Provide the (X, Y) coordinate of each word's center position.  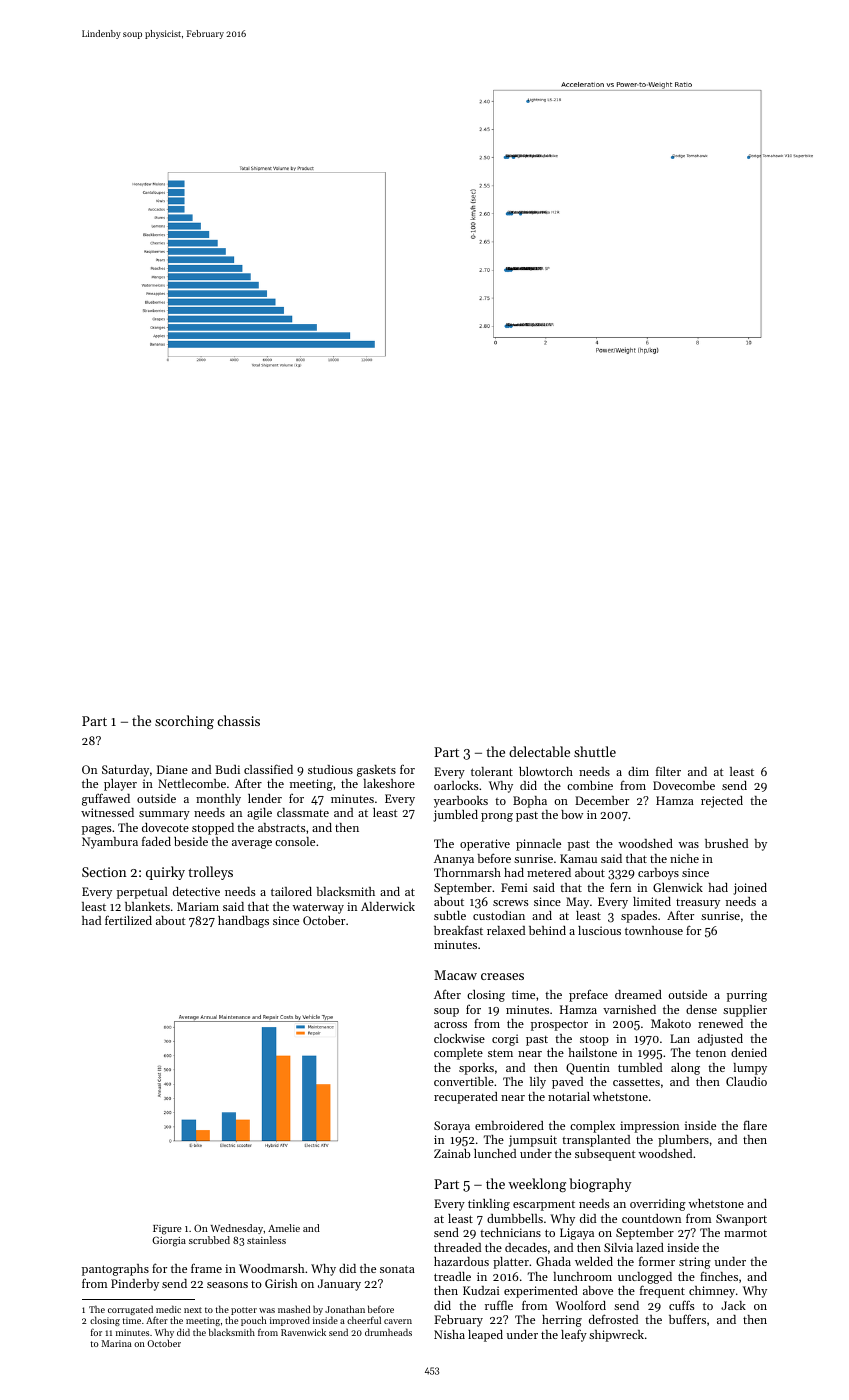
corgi (505, 1040)
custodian (499, 915)
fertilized (128, 920)
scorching (184, 722)
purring (747, 996)
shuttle (595, 751)
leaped (485, 1336)
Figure (167, 1230)
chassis (238, 720)
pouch (254, 1321)
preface (588, 996)
